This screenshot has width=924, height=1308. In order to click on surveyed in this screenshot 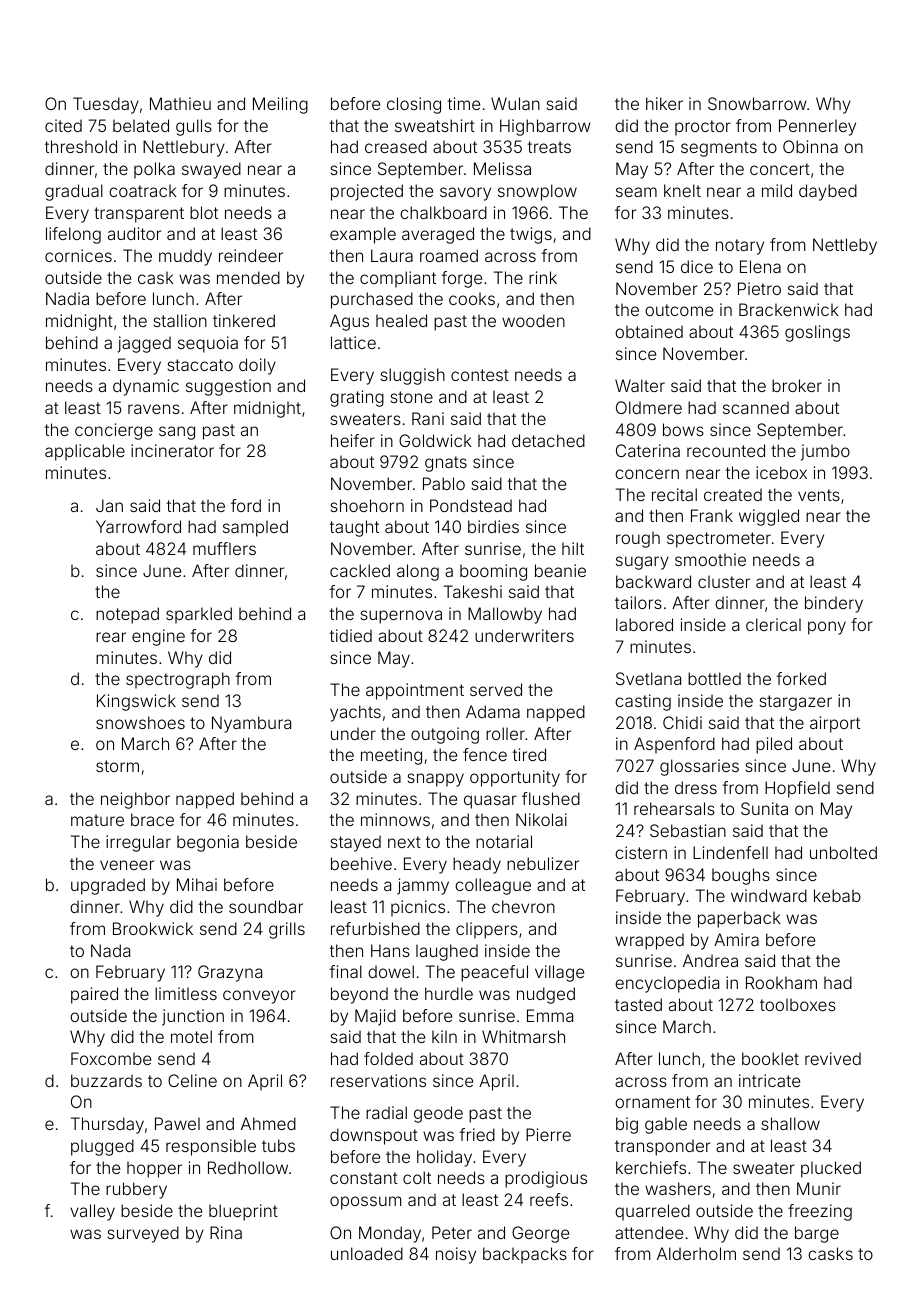, I will do `click(143, 1234)`.
